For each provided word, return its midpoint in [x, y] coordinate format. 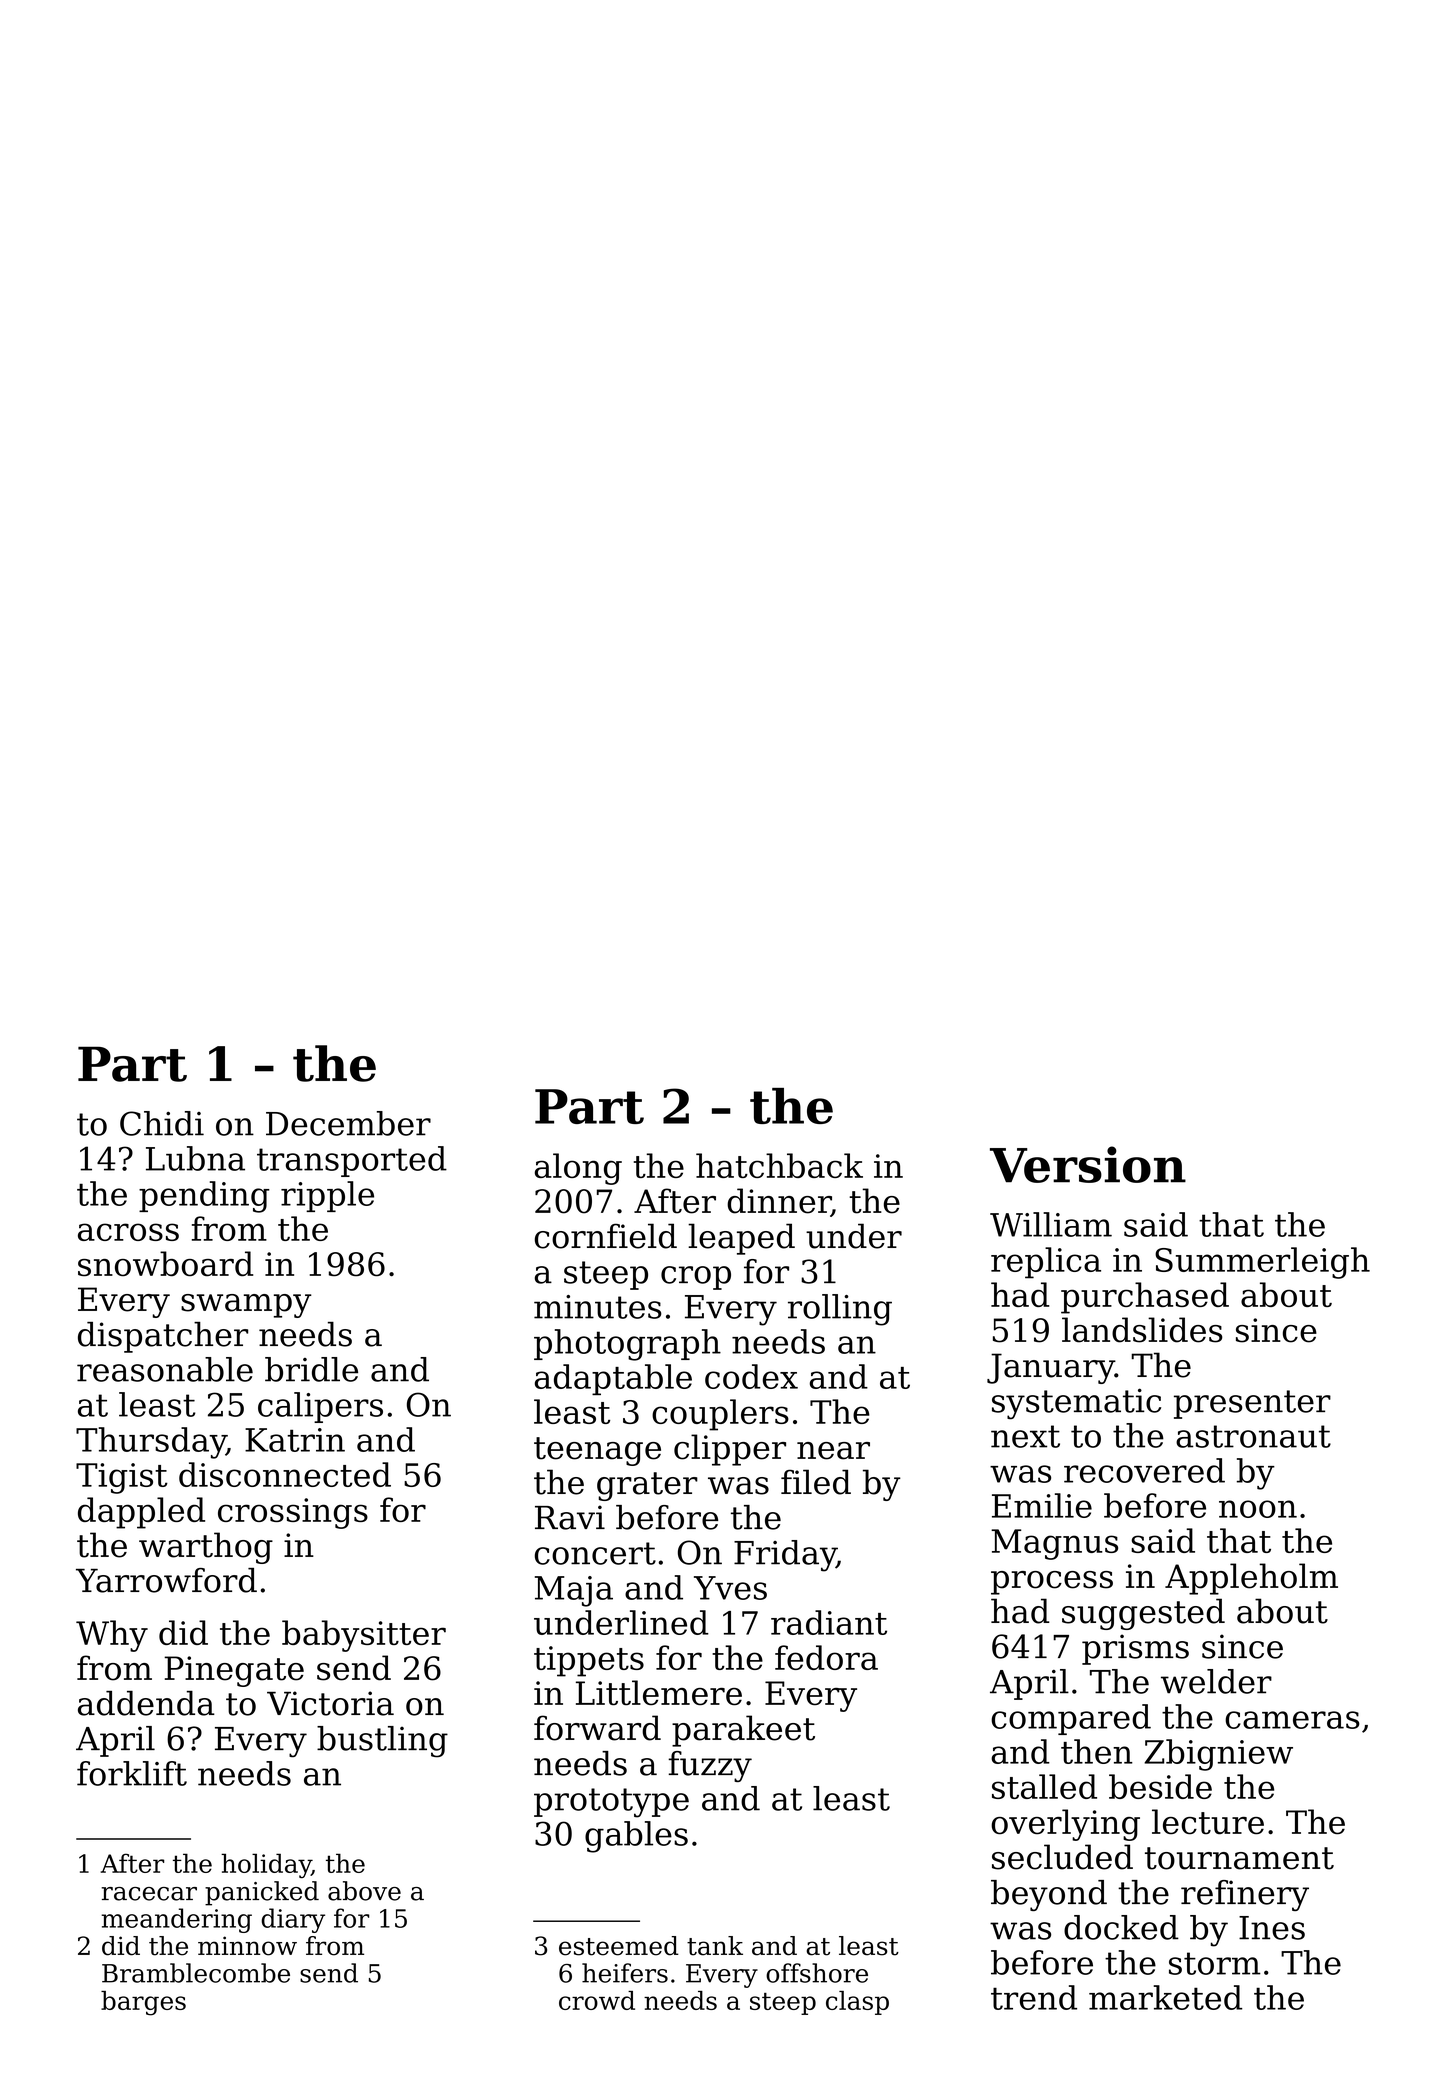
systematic [1076, 1404]
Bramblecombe [196, 1973]
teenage [597, 1451]
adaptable [613, 1379]
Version [1088, 1164]
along [578, 1169]
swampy [246, 1306]
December [348, 1123]
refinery [1245, 1895]
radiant [829, 1622]
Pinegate [234, 1671]
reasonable [165, 1369]
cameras [1292, 1720]
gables [636, 1837]
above [364, 1891]
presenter [1252, 1404]
